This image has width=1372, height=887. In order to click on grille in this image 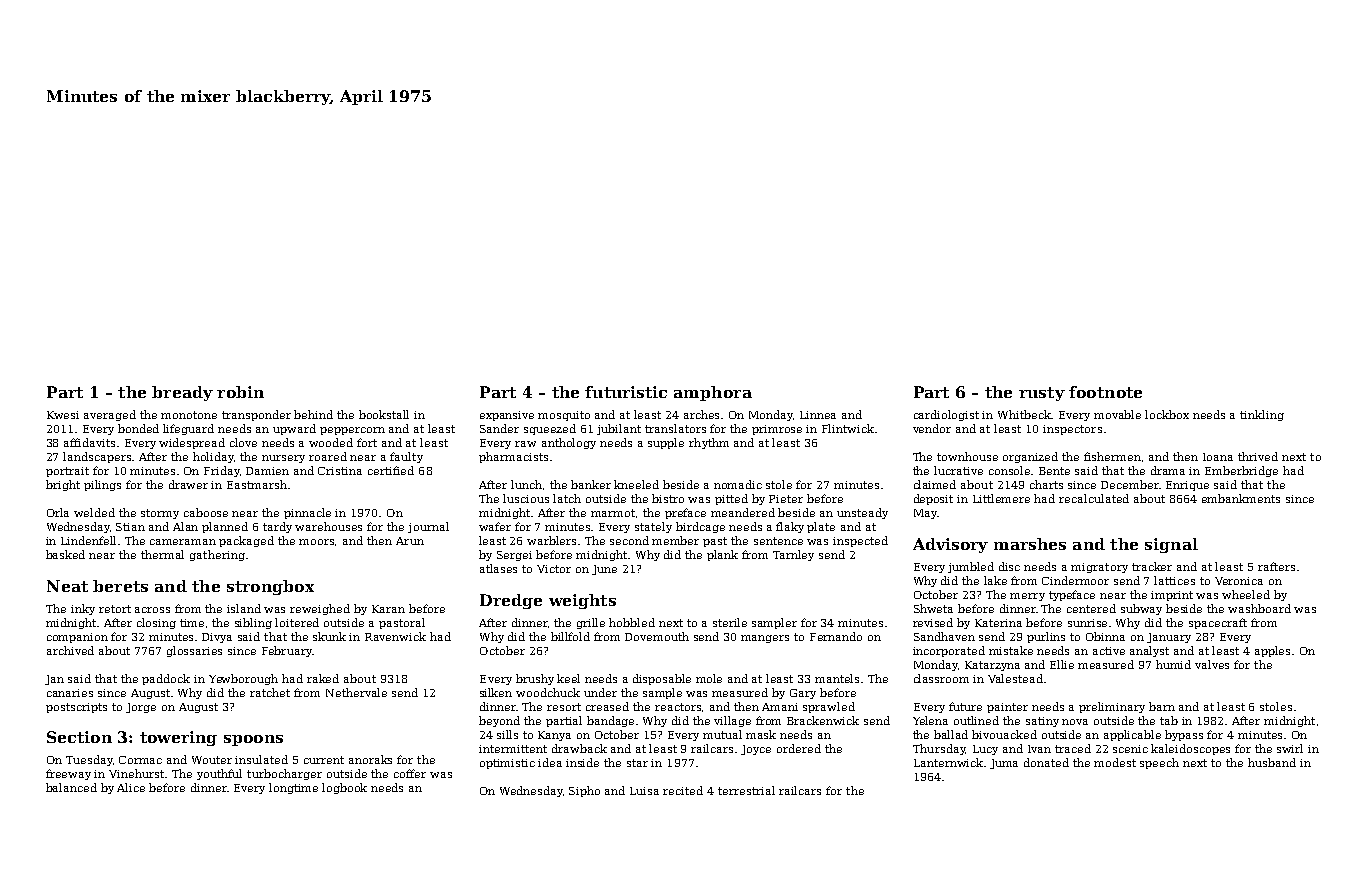, I will do `click(591, 623)`.
